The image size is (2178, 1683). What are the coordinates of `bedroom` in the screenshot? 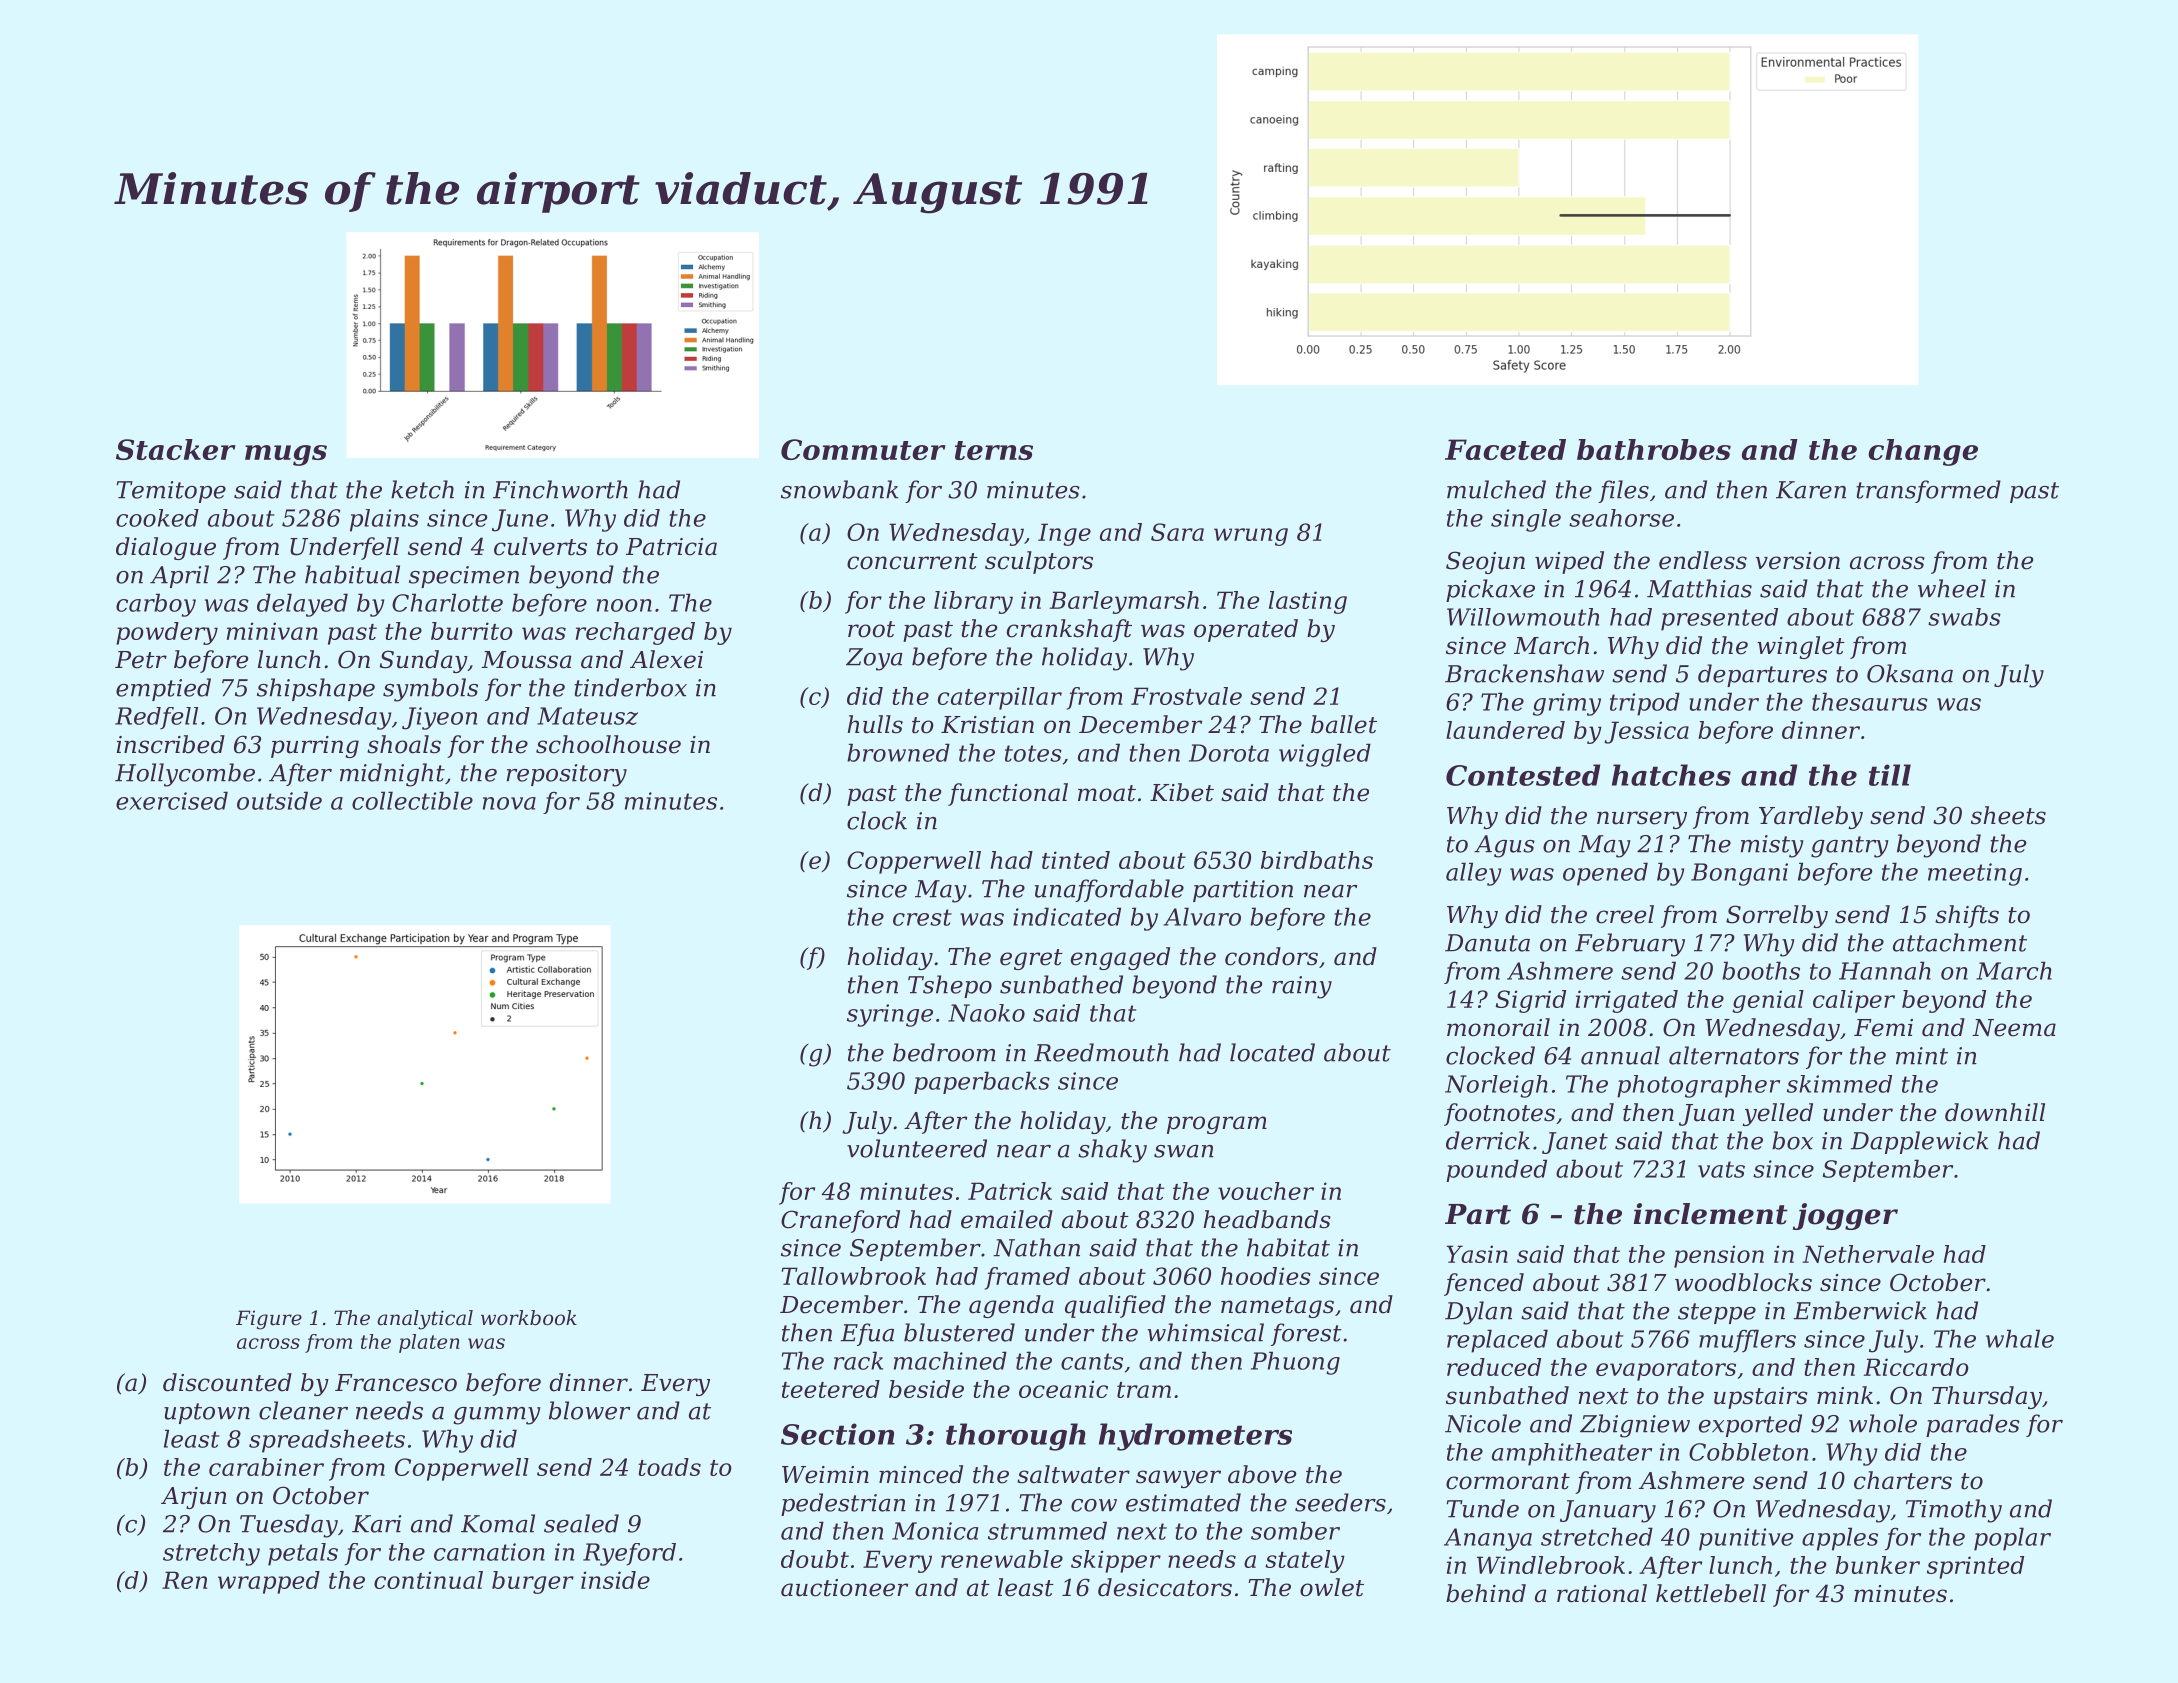 It's located at (944, 1052).
